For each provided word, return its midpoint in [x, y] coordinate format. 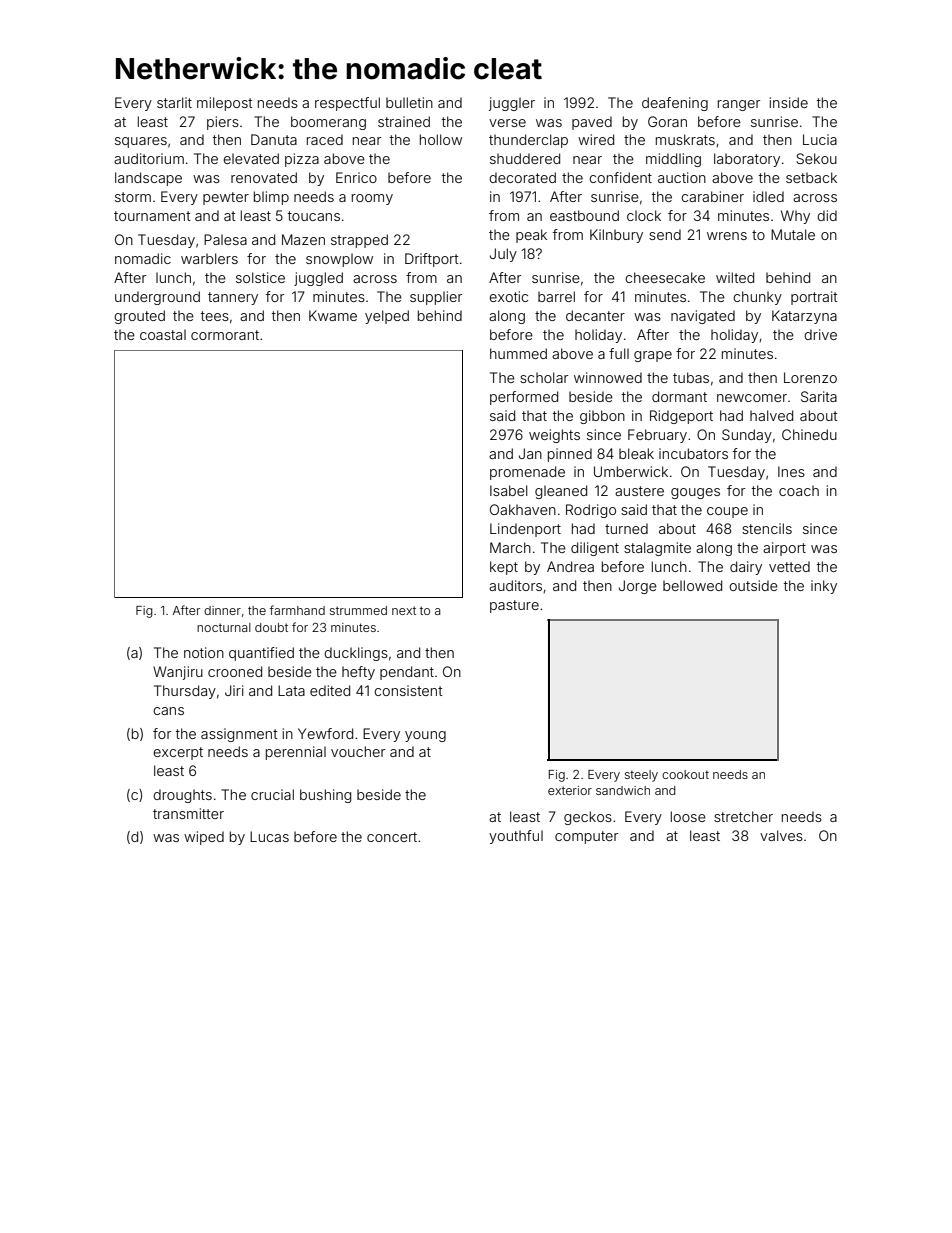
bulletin [409, 102]
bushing [325, 796]
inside [789, 102]
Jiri [234, 690]
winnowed [608, 377]
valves [781, 835]
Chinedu [809, 434]
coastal [163, 334]
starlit [174, 102]
